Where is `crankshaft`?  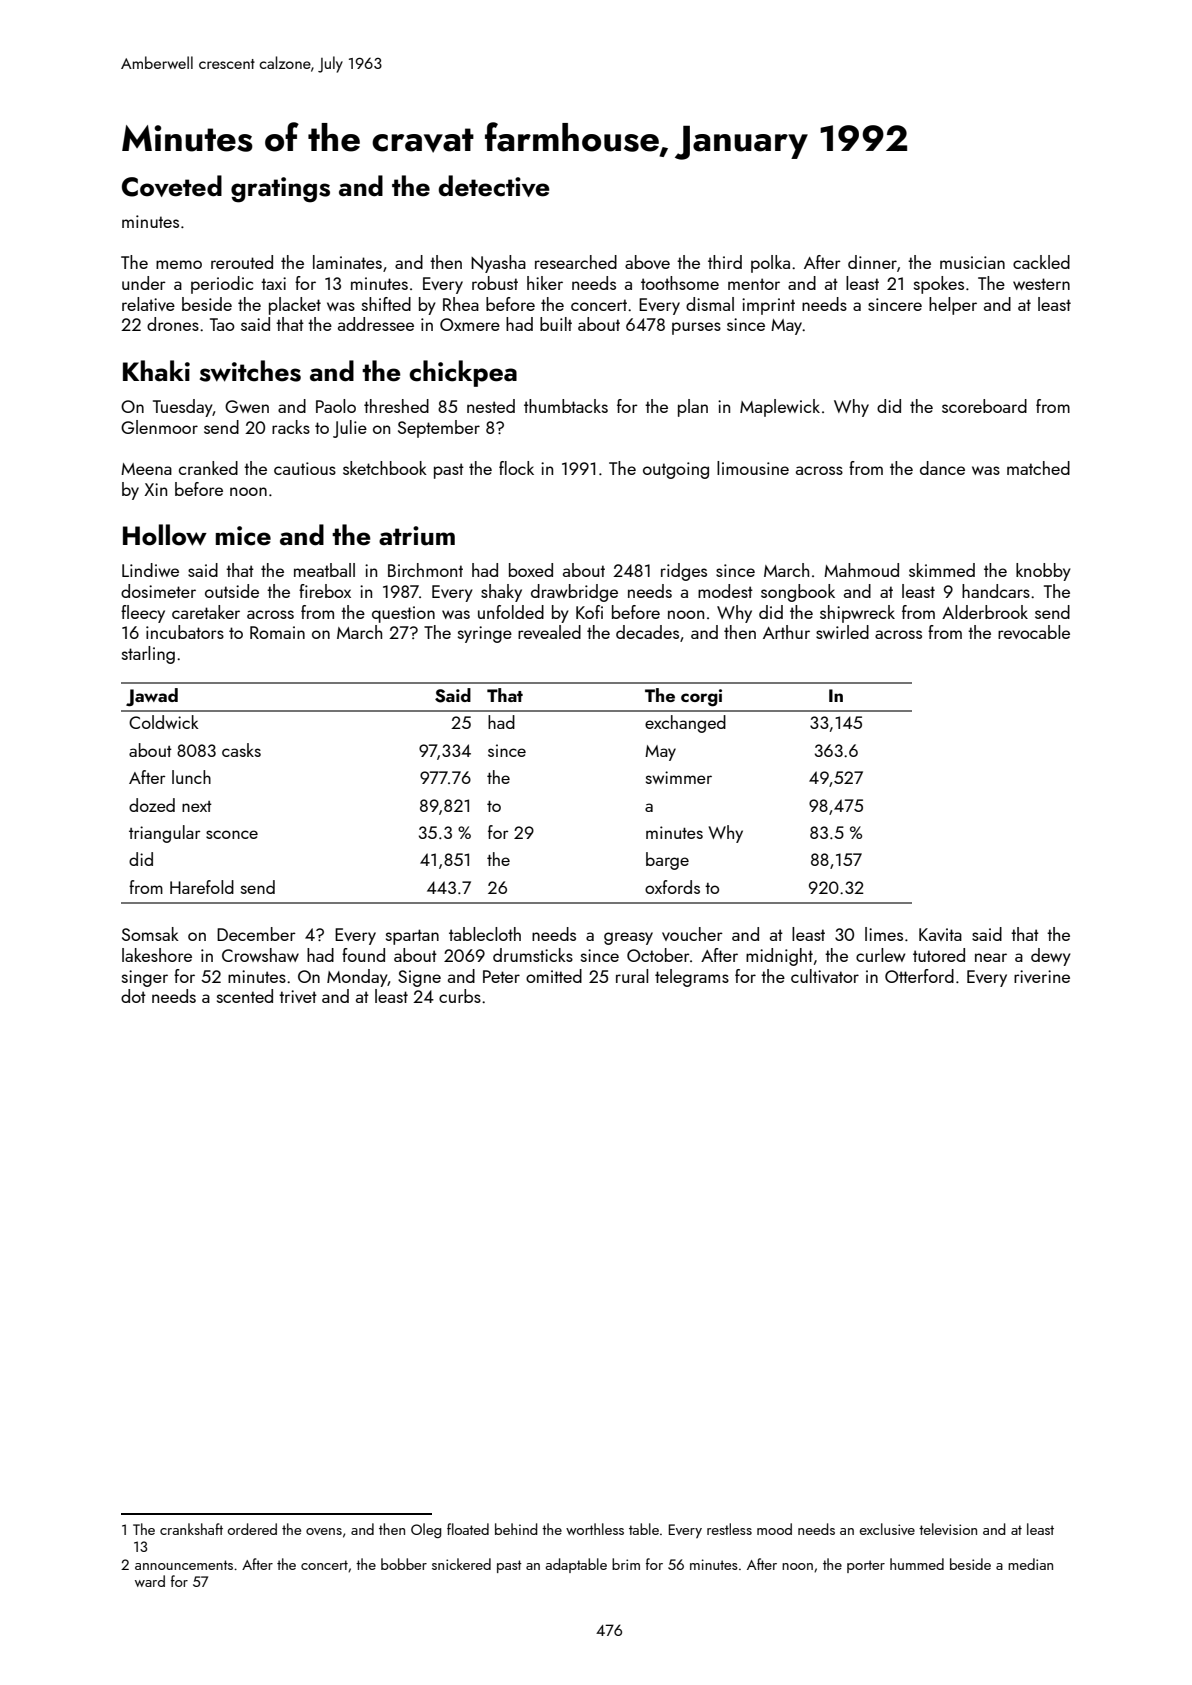 crankshaft is located at coordinates (191, 1529).
